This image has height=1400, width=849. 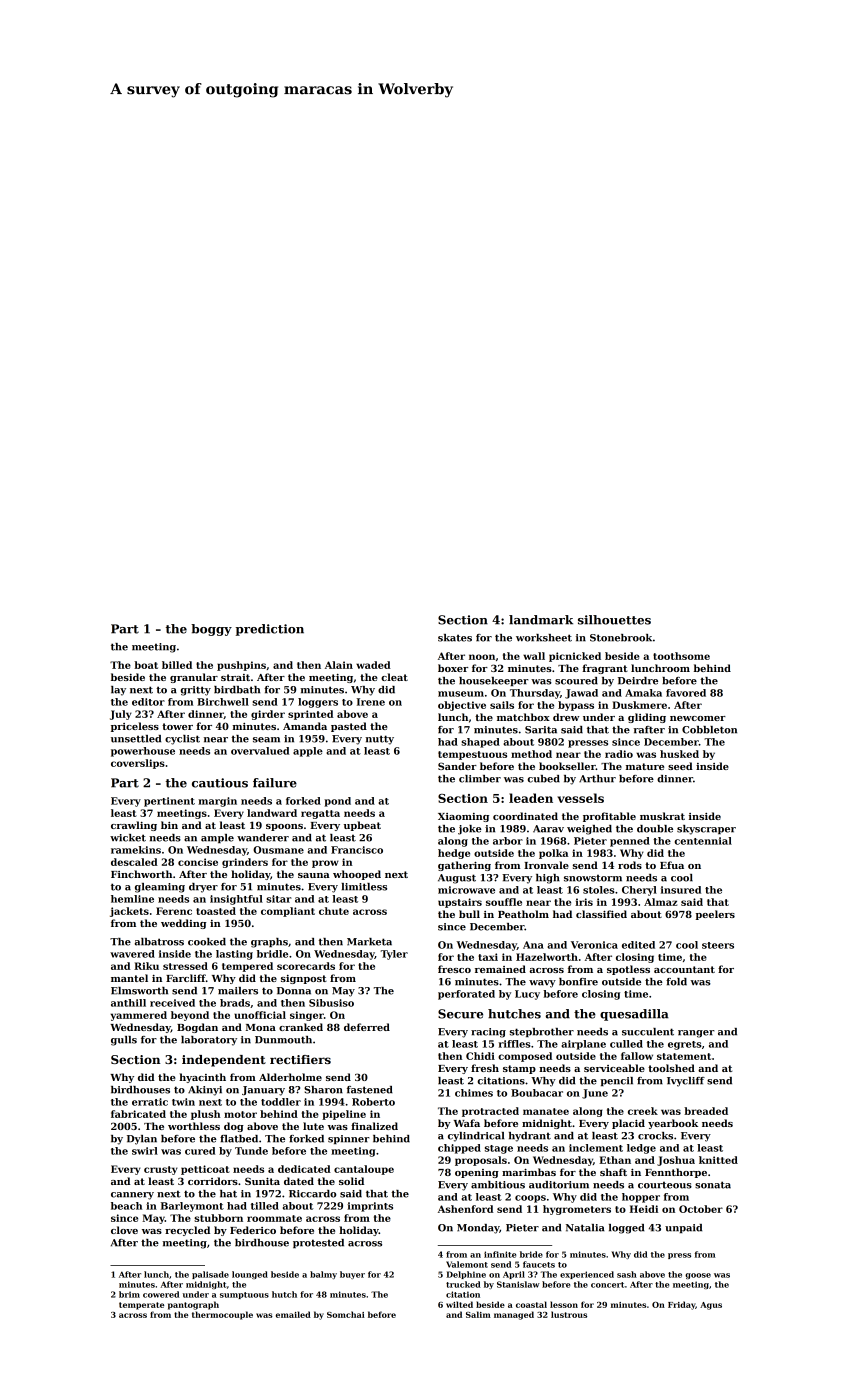 What do you see at coordinates (129, 978) in the image?
I see `mantel` at bounding box center [129, 978].
